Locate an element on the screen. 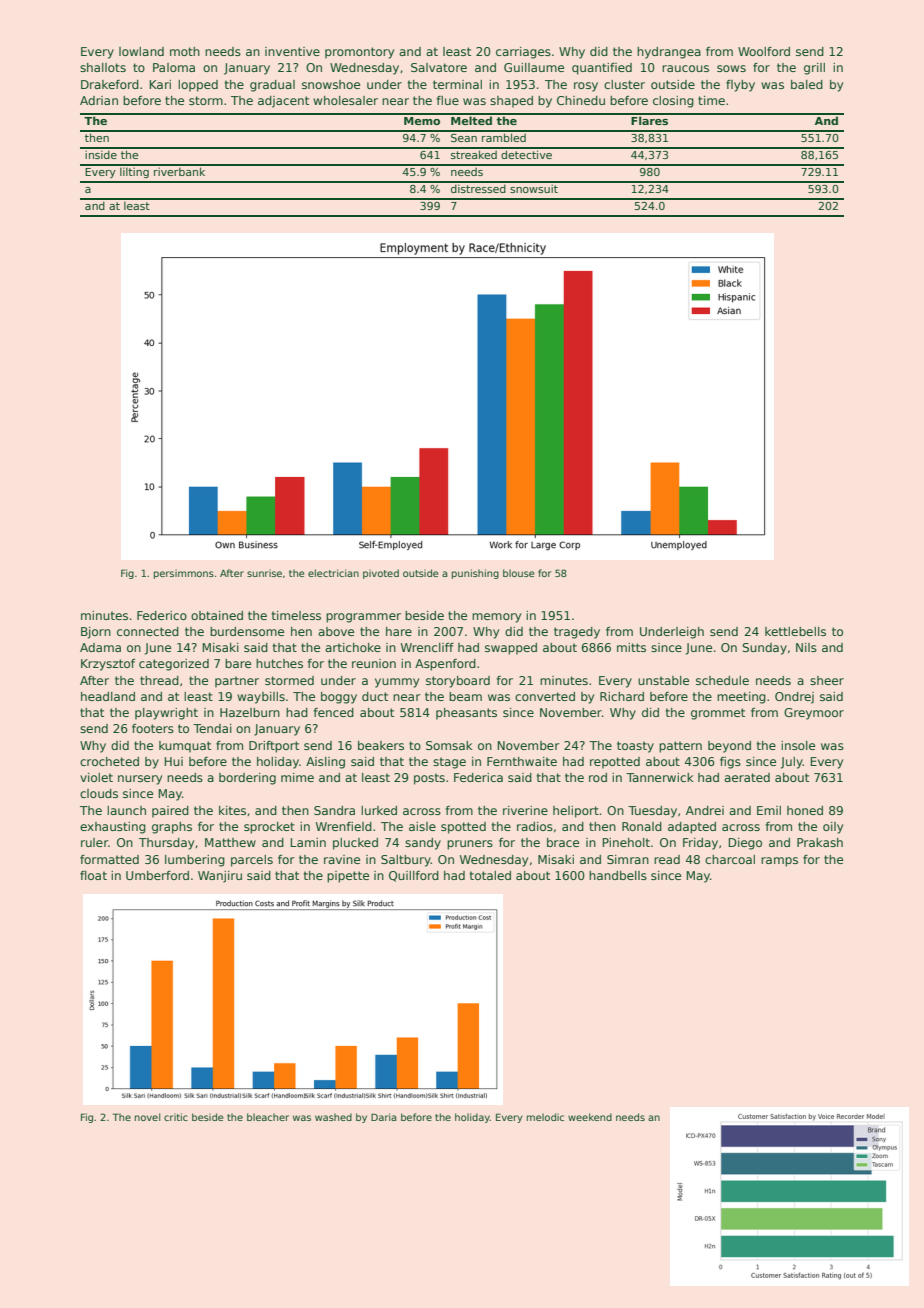 The width and height of the screenshot is (924, 1308). adapted is located at coordinates (692, 828).
